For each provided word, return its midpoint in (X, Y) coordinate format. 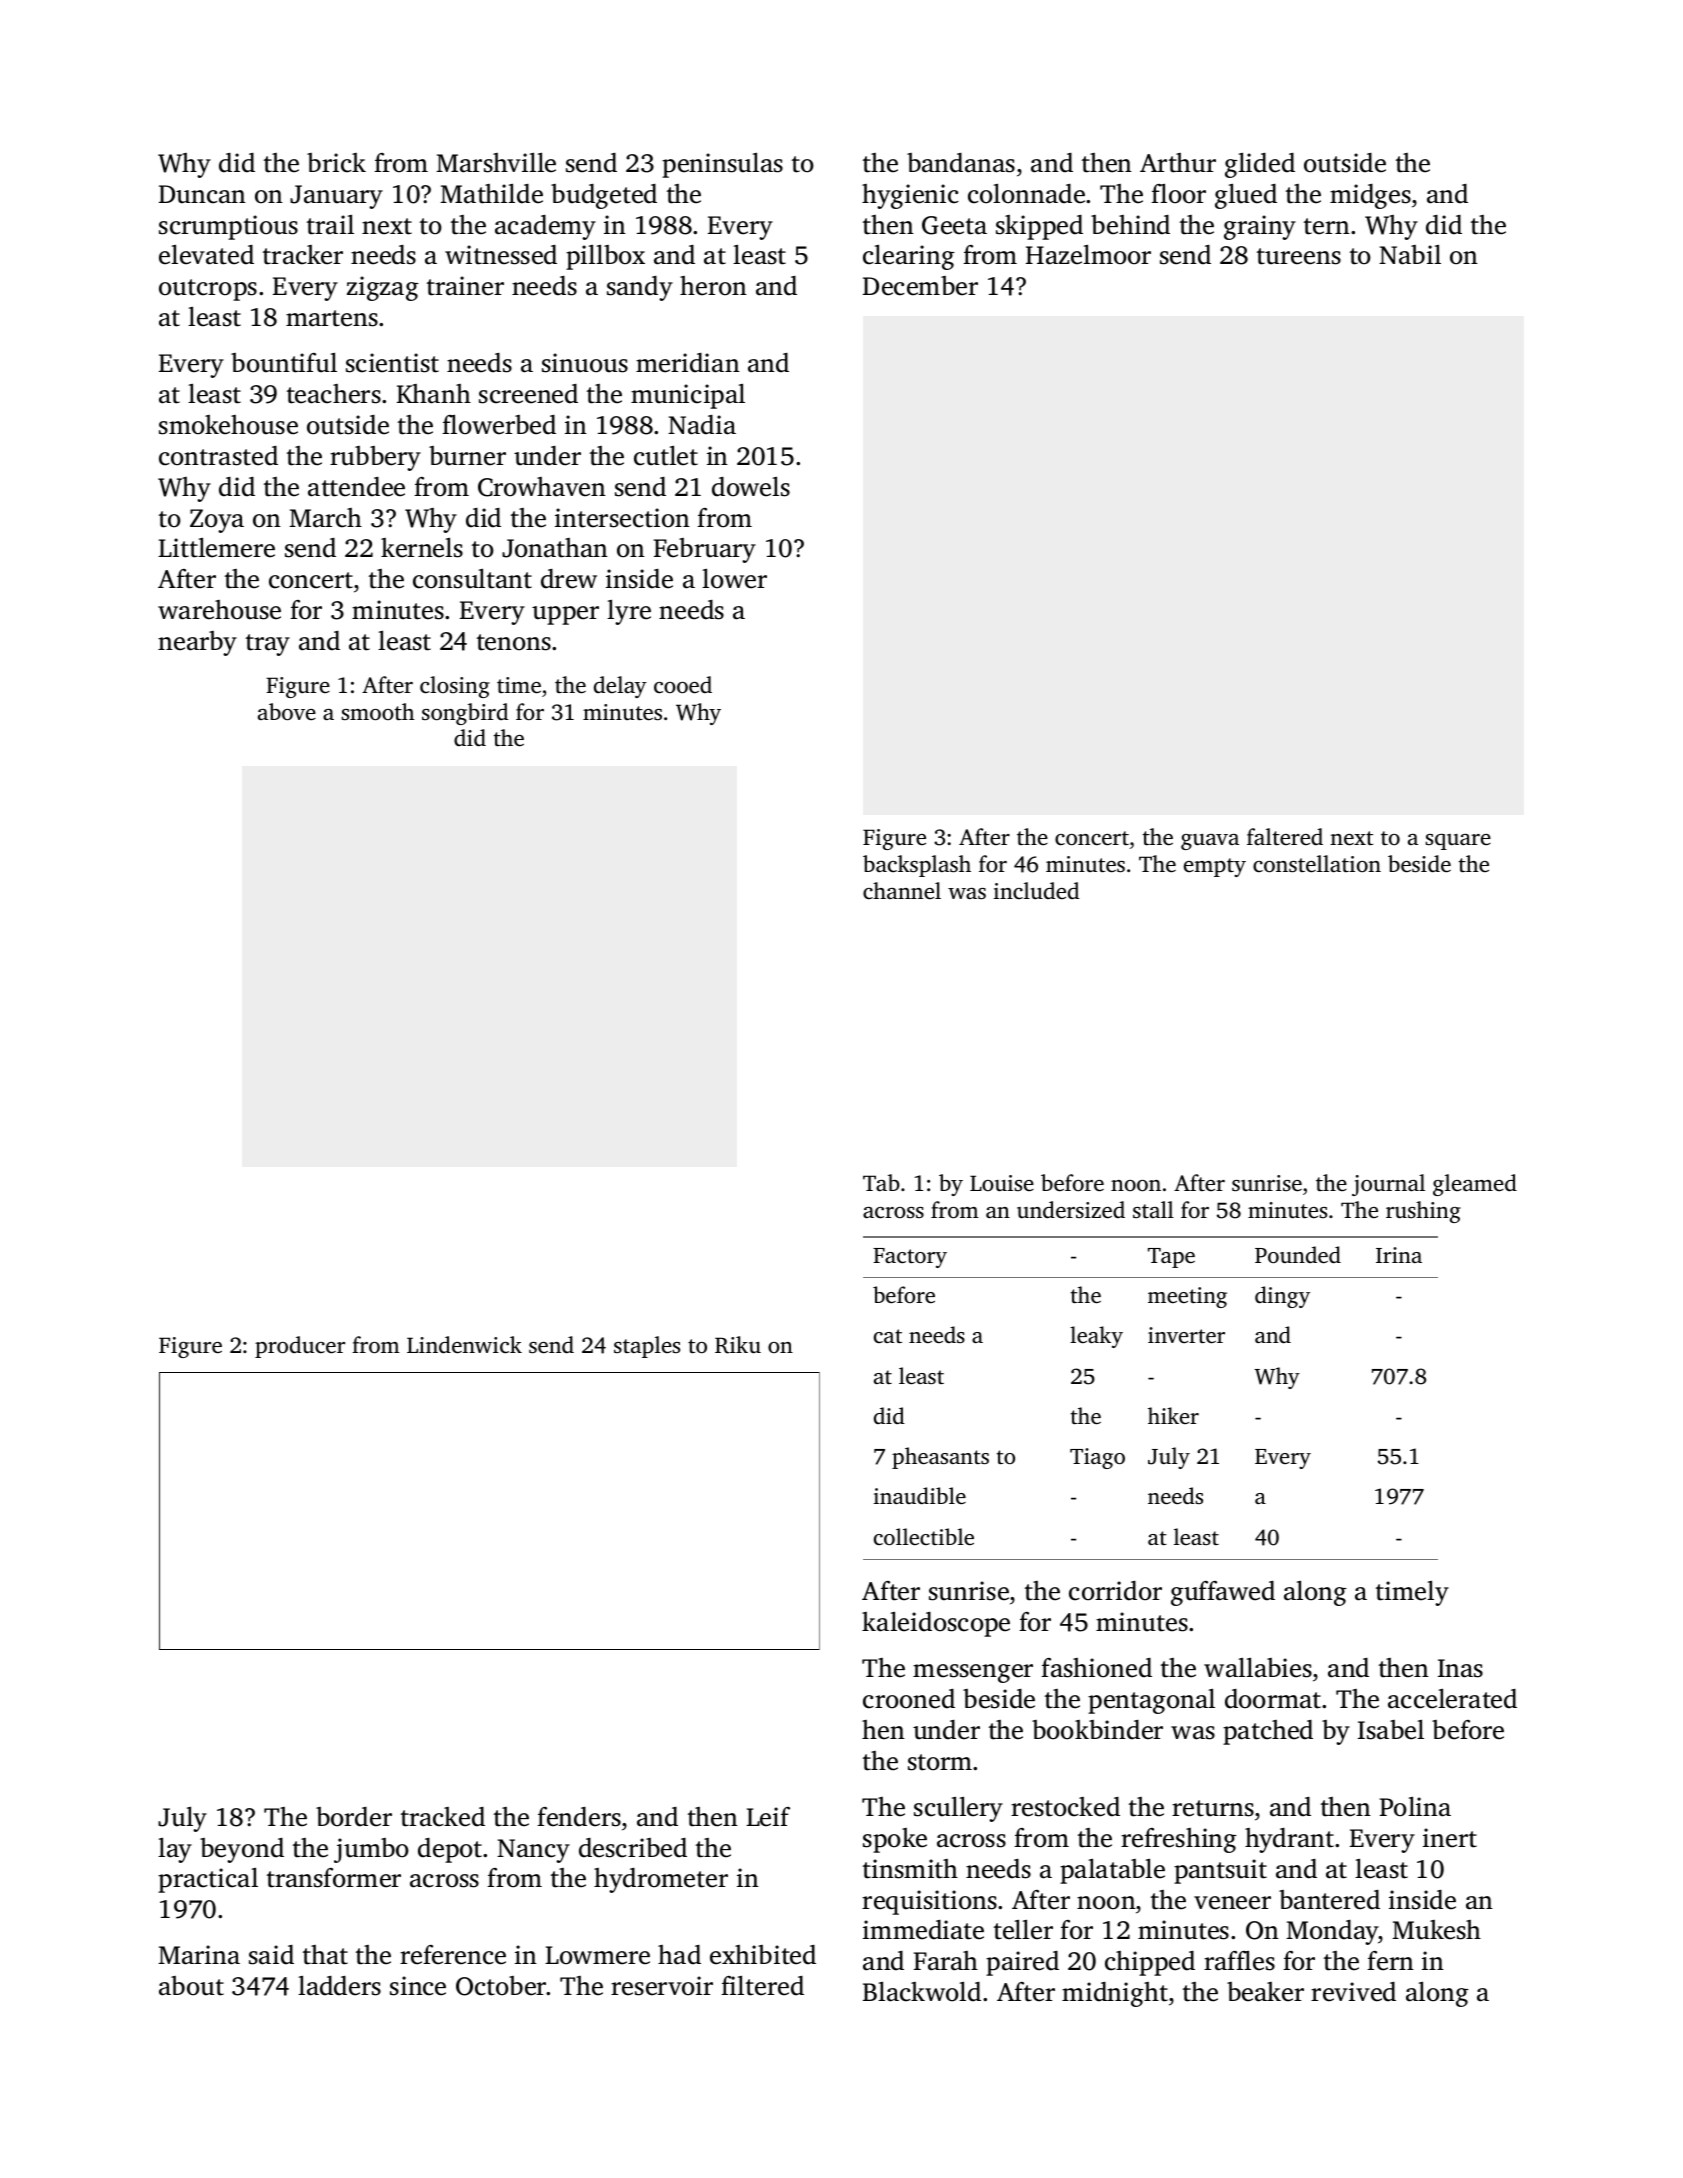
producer (300, 1347)
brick (336, 163)
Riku (738, 1345)
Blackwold (922, 1992)
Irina (1399, 1255)
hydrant (1289, 1840)
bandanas (961, 163)
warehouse (219, 610)
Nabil (1410, 255)
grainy (1260, 227)
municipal (688, 396)
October (501, 1986)
